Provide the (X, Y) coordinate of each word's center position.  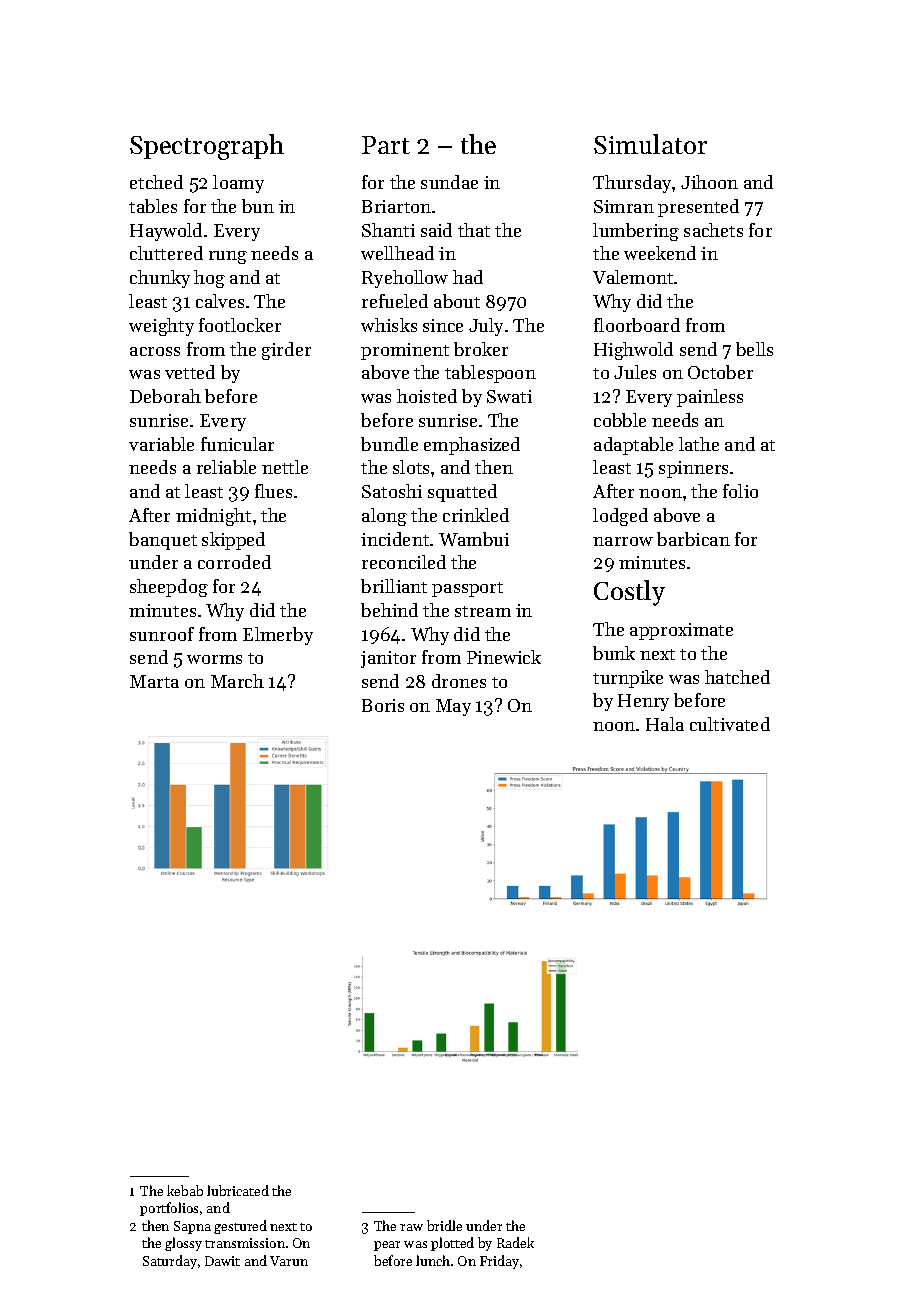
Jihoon (709, 182)
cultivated (730, 724)
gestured (240, 1227)
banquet (163, 541)
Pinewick (504, 657)
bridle (444, 1225)
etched (156, 182)
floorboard (637, 325)
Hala (665, 724)
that (474, 230)
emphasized (472, 446)
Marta (154, 681)
